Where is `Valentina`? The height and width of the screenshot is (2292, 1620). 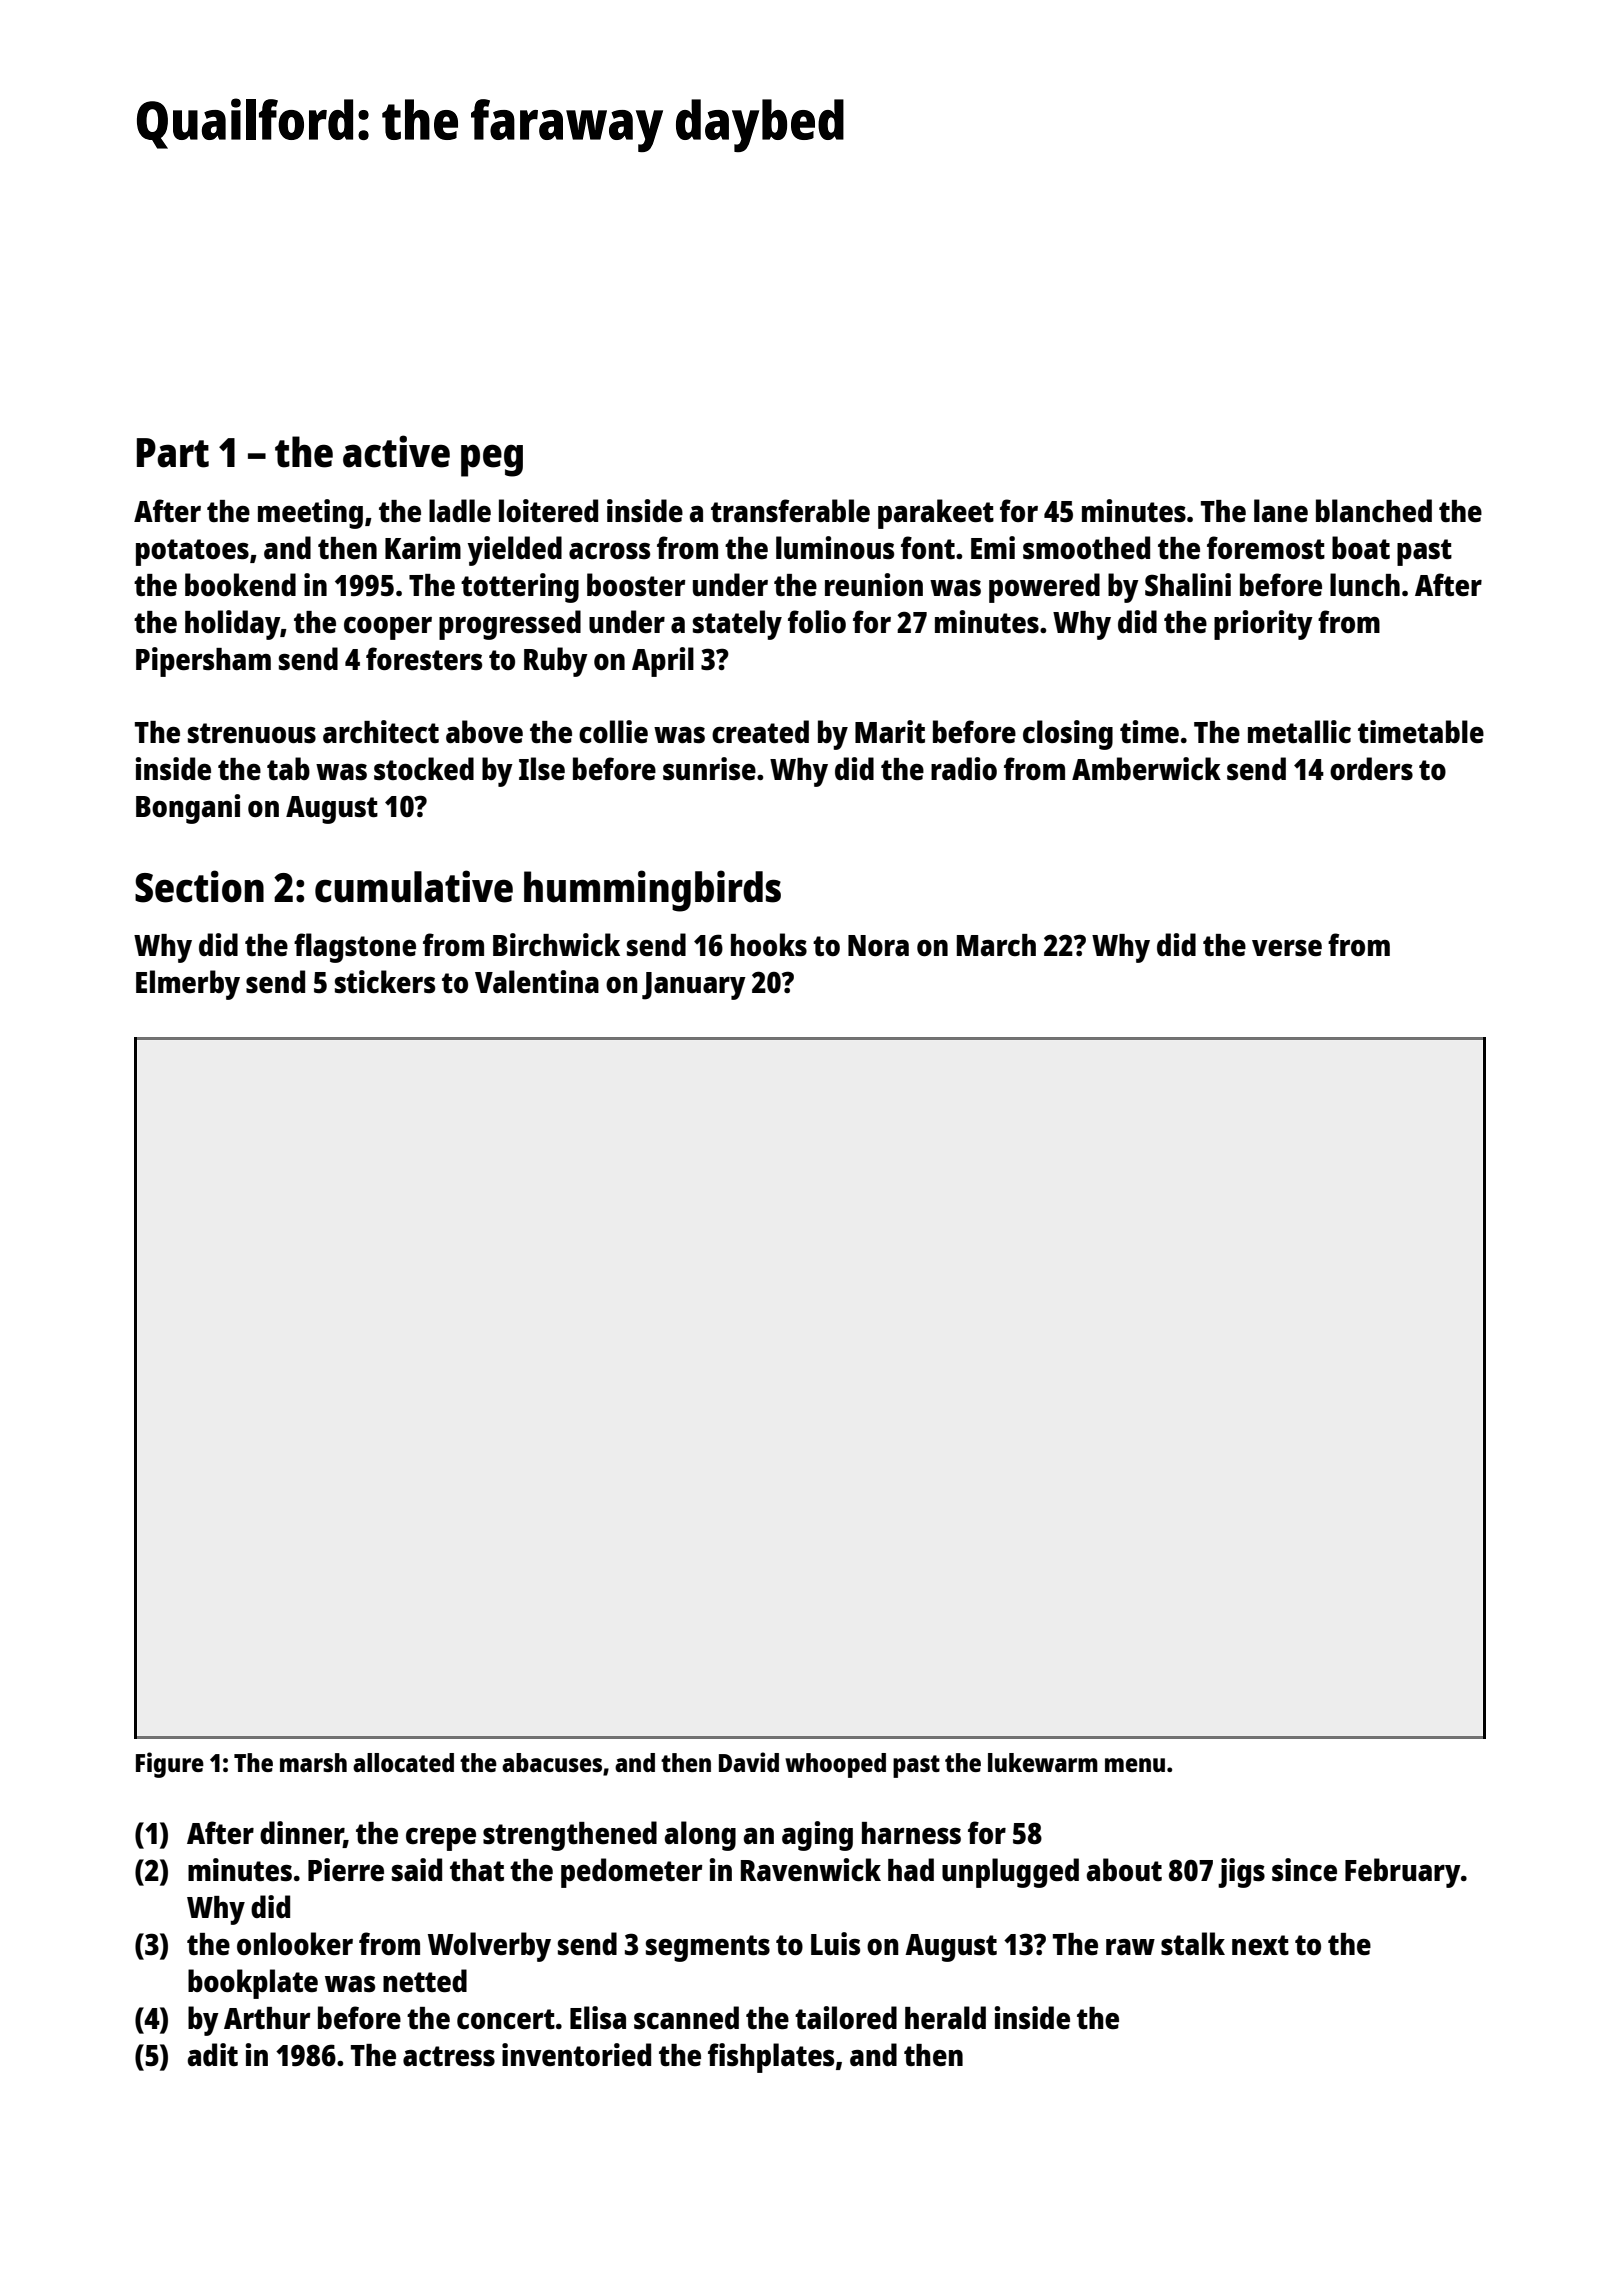 Valentina is located at coordinates (537, 981).
